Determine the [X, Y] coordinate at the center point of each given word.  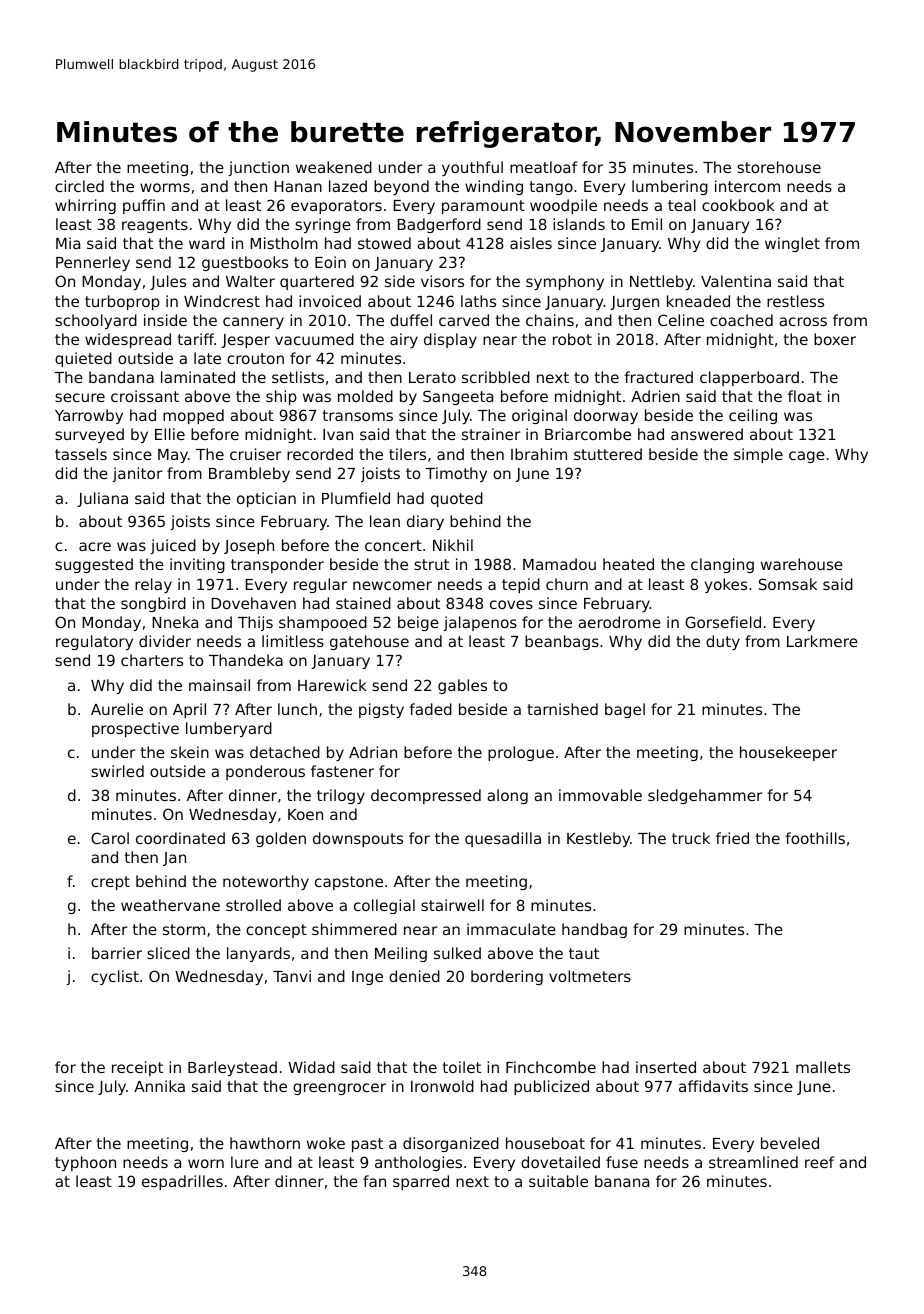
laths [478, 301]
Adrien [655, 396]
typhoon [85, 1163]
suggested [94, 565]
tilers [407, 454]
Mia [68, 243]
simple [758, 455]
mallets [823, 1067]
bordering [507, 977]
